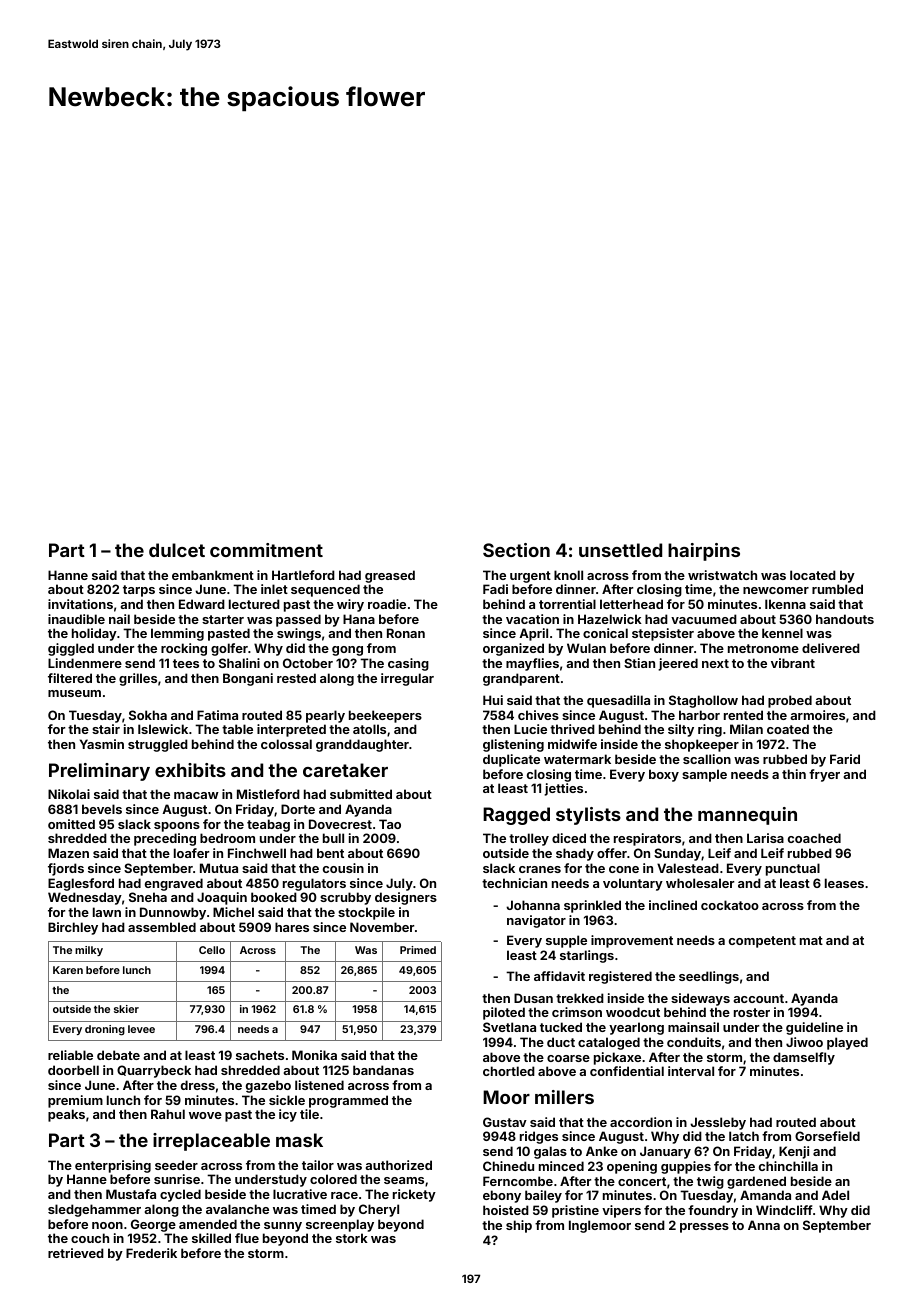 This page has height=1308, width=924. Describe the element at coordinates (641, 1122) in the page. I see `accordion` at that location.
